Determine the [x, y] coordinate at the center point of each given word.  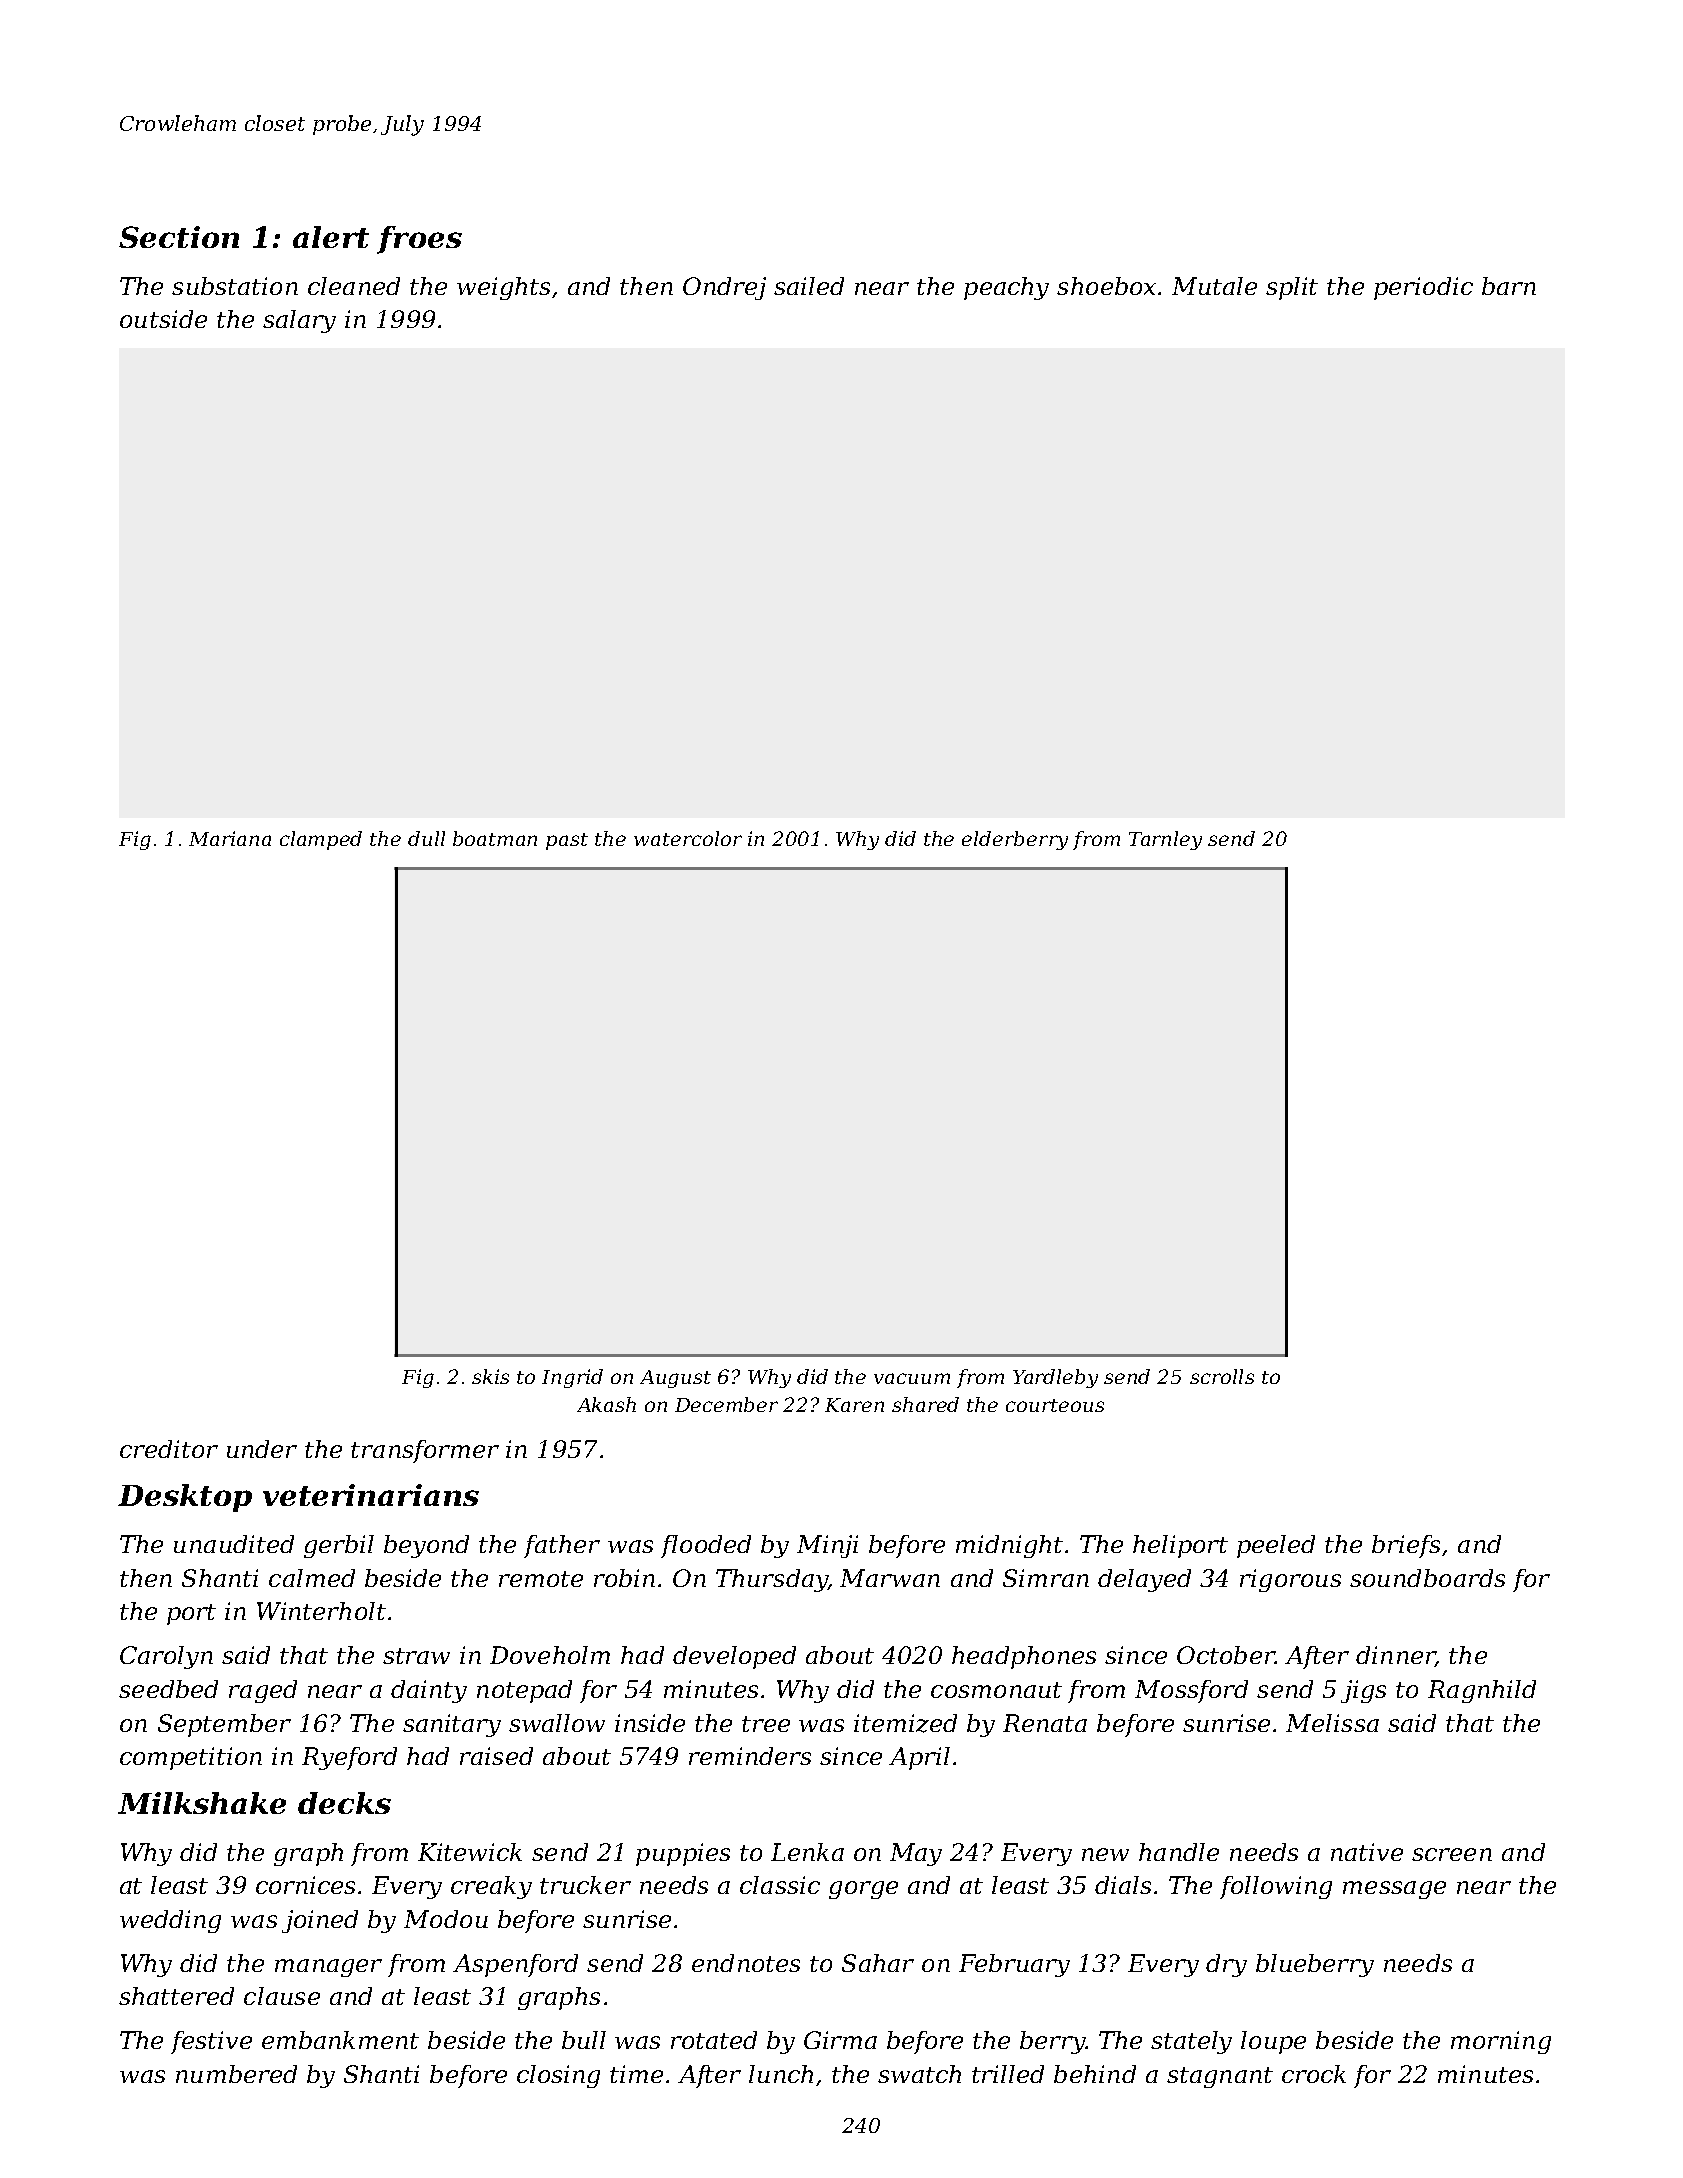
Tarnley [1165, 840]
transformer [425, 1451]
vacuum [912, 1378]
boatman [495, 838]
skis [490, 1376]
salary [299, 321]
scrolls [1222, 1376]
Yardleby [1055, 1378]
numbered [236, 2074]
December [726, 1404]
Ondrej [724, 288]
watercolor [688, 838]
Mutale [1214, 286]
